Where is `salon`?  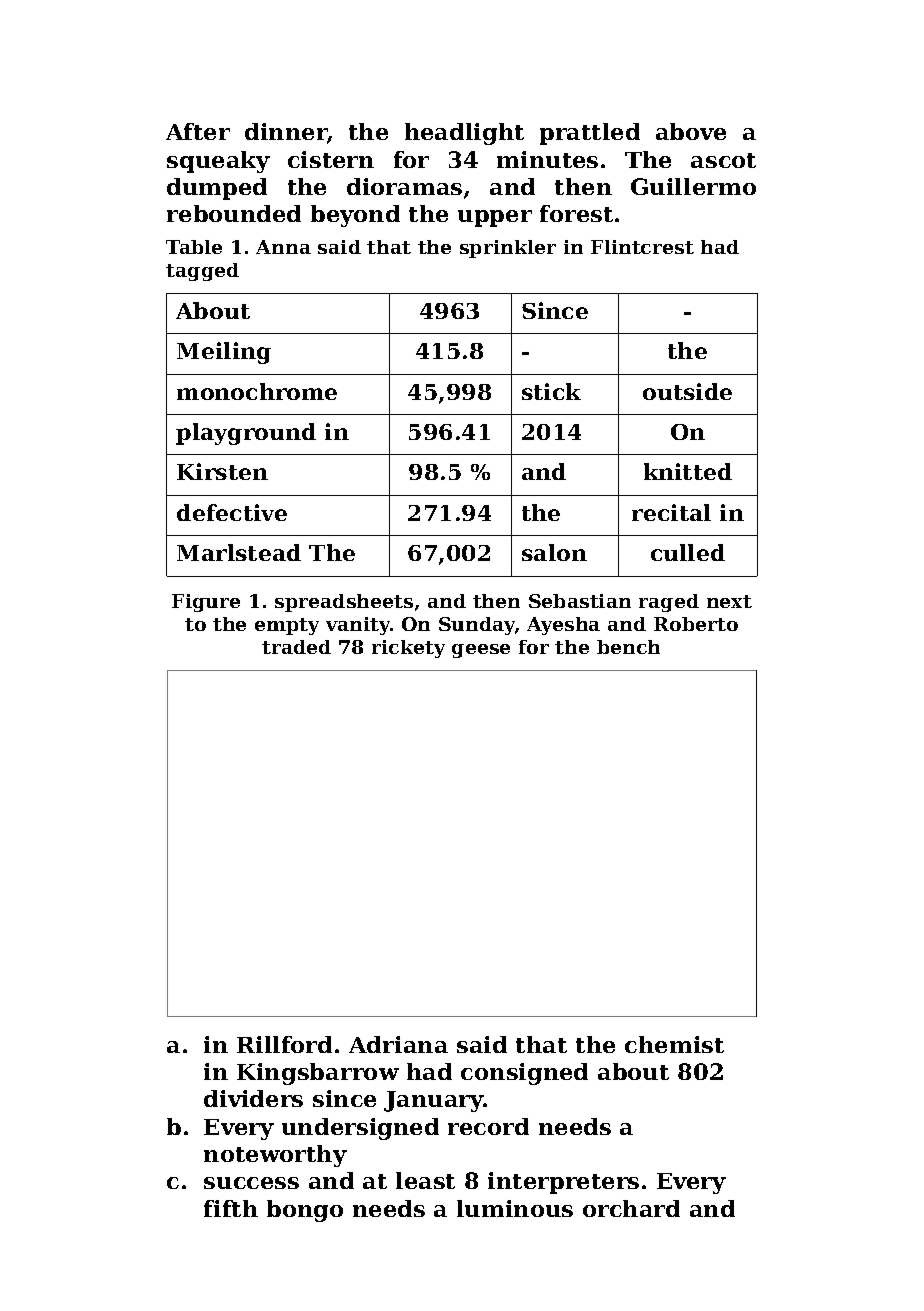 salon is located at coordinates (554, 552).
